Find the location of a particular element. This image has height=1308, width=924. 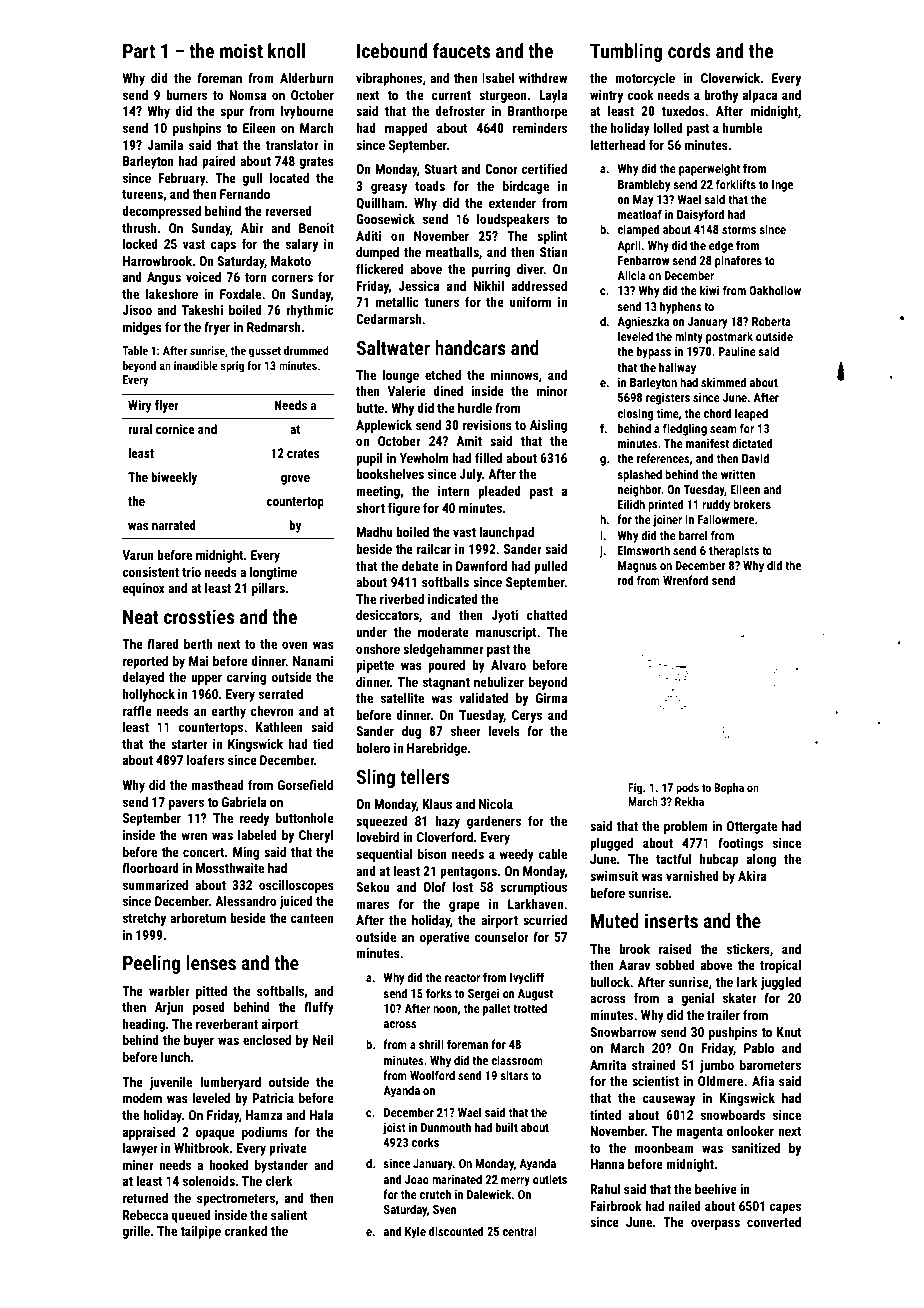

salient is located at coordinates (289, 1215).
